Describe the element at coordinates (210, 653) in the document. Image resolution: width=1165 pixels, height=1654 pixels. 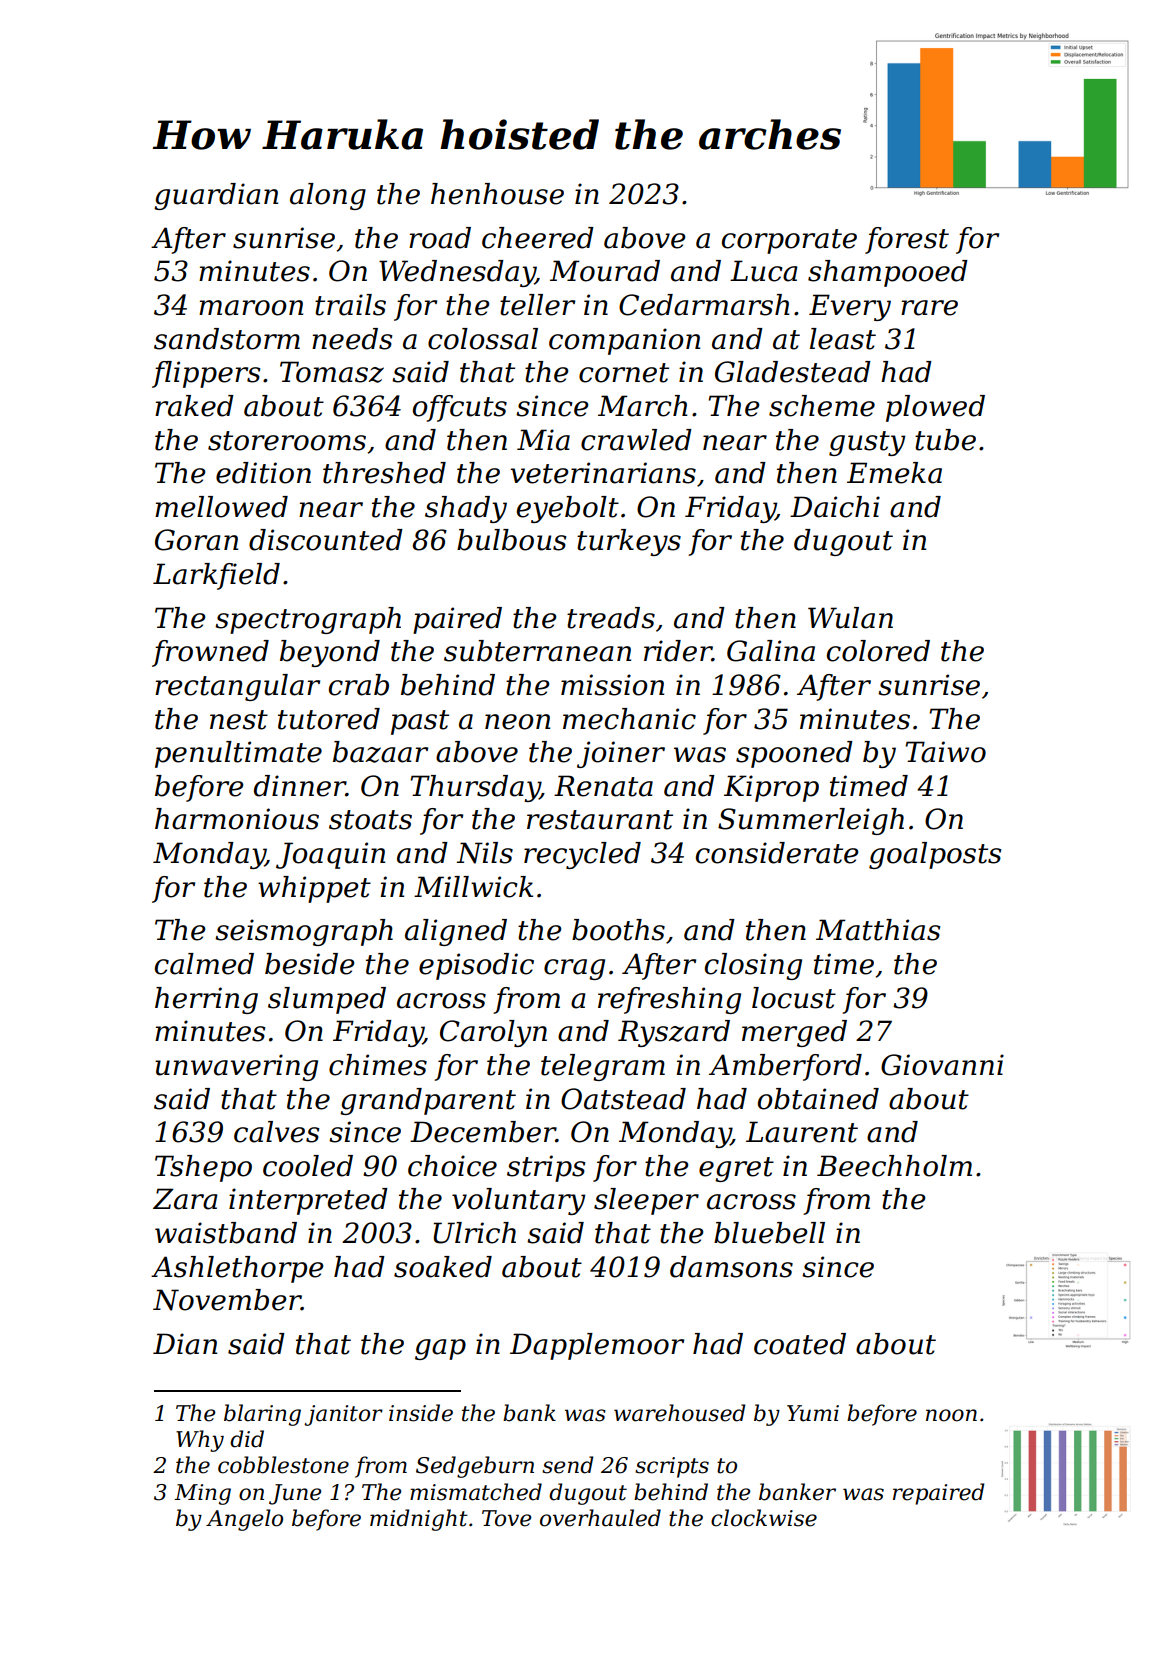
I see `frowned` at that location.
